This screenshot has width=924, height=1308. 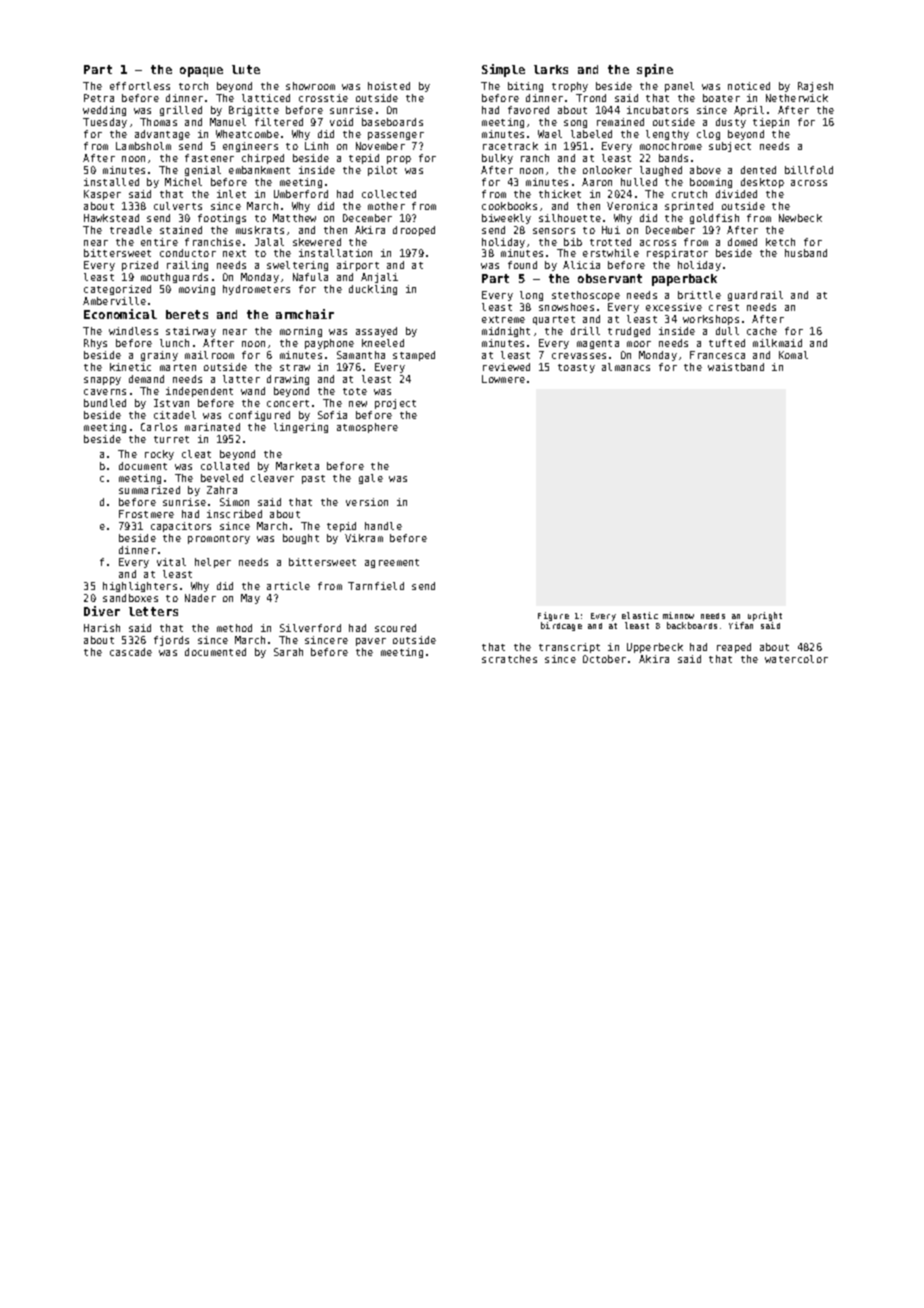 I want to click on Lowmere, so click(x=503, y=379).
